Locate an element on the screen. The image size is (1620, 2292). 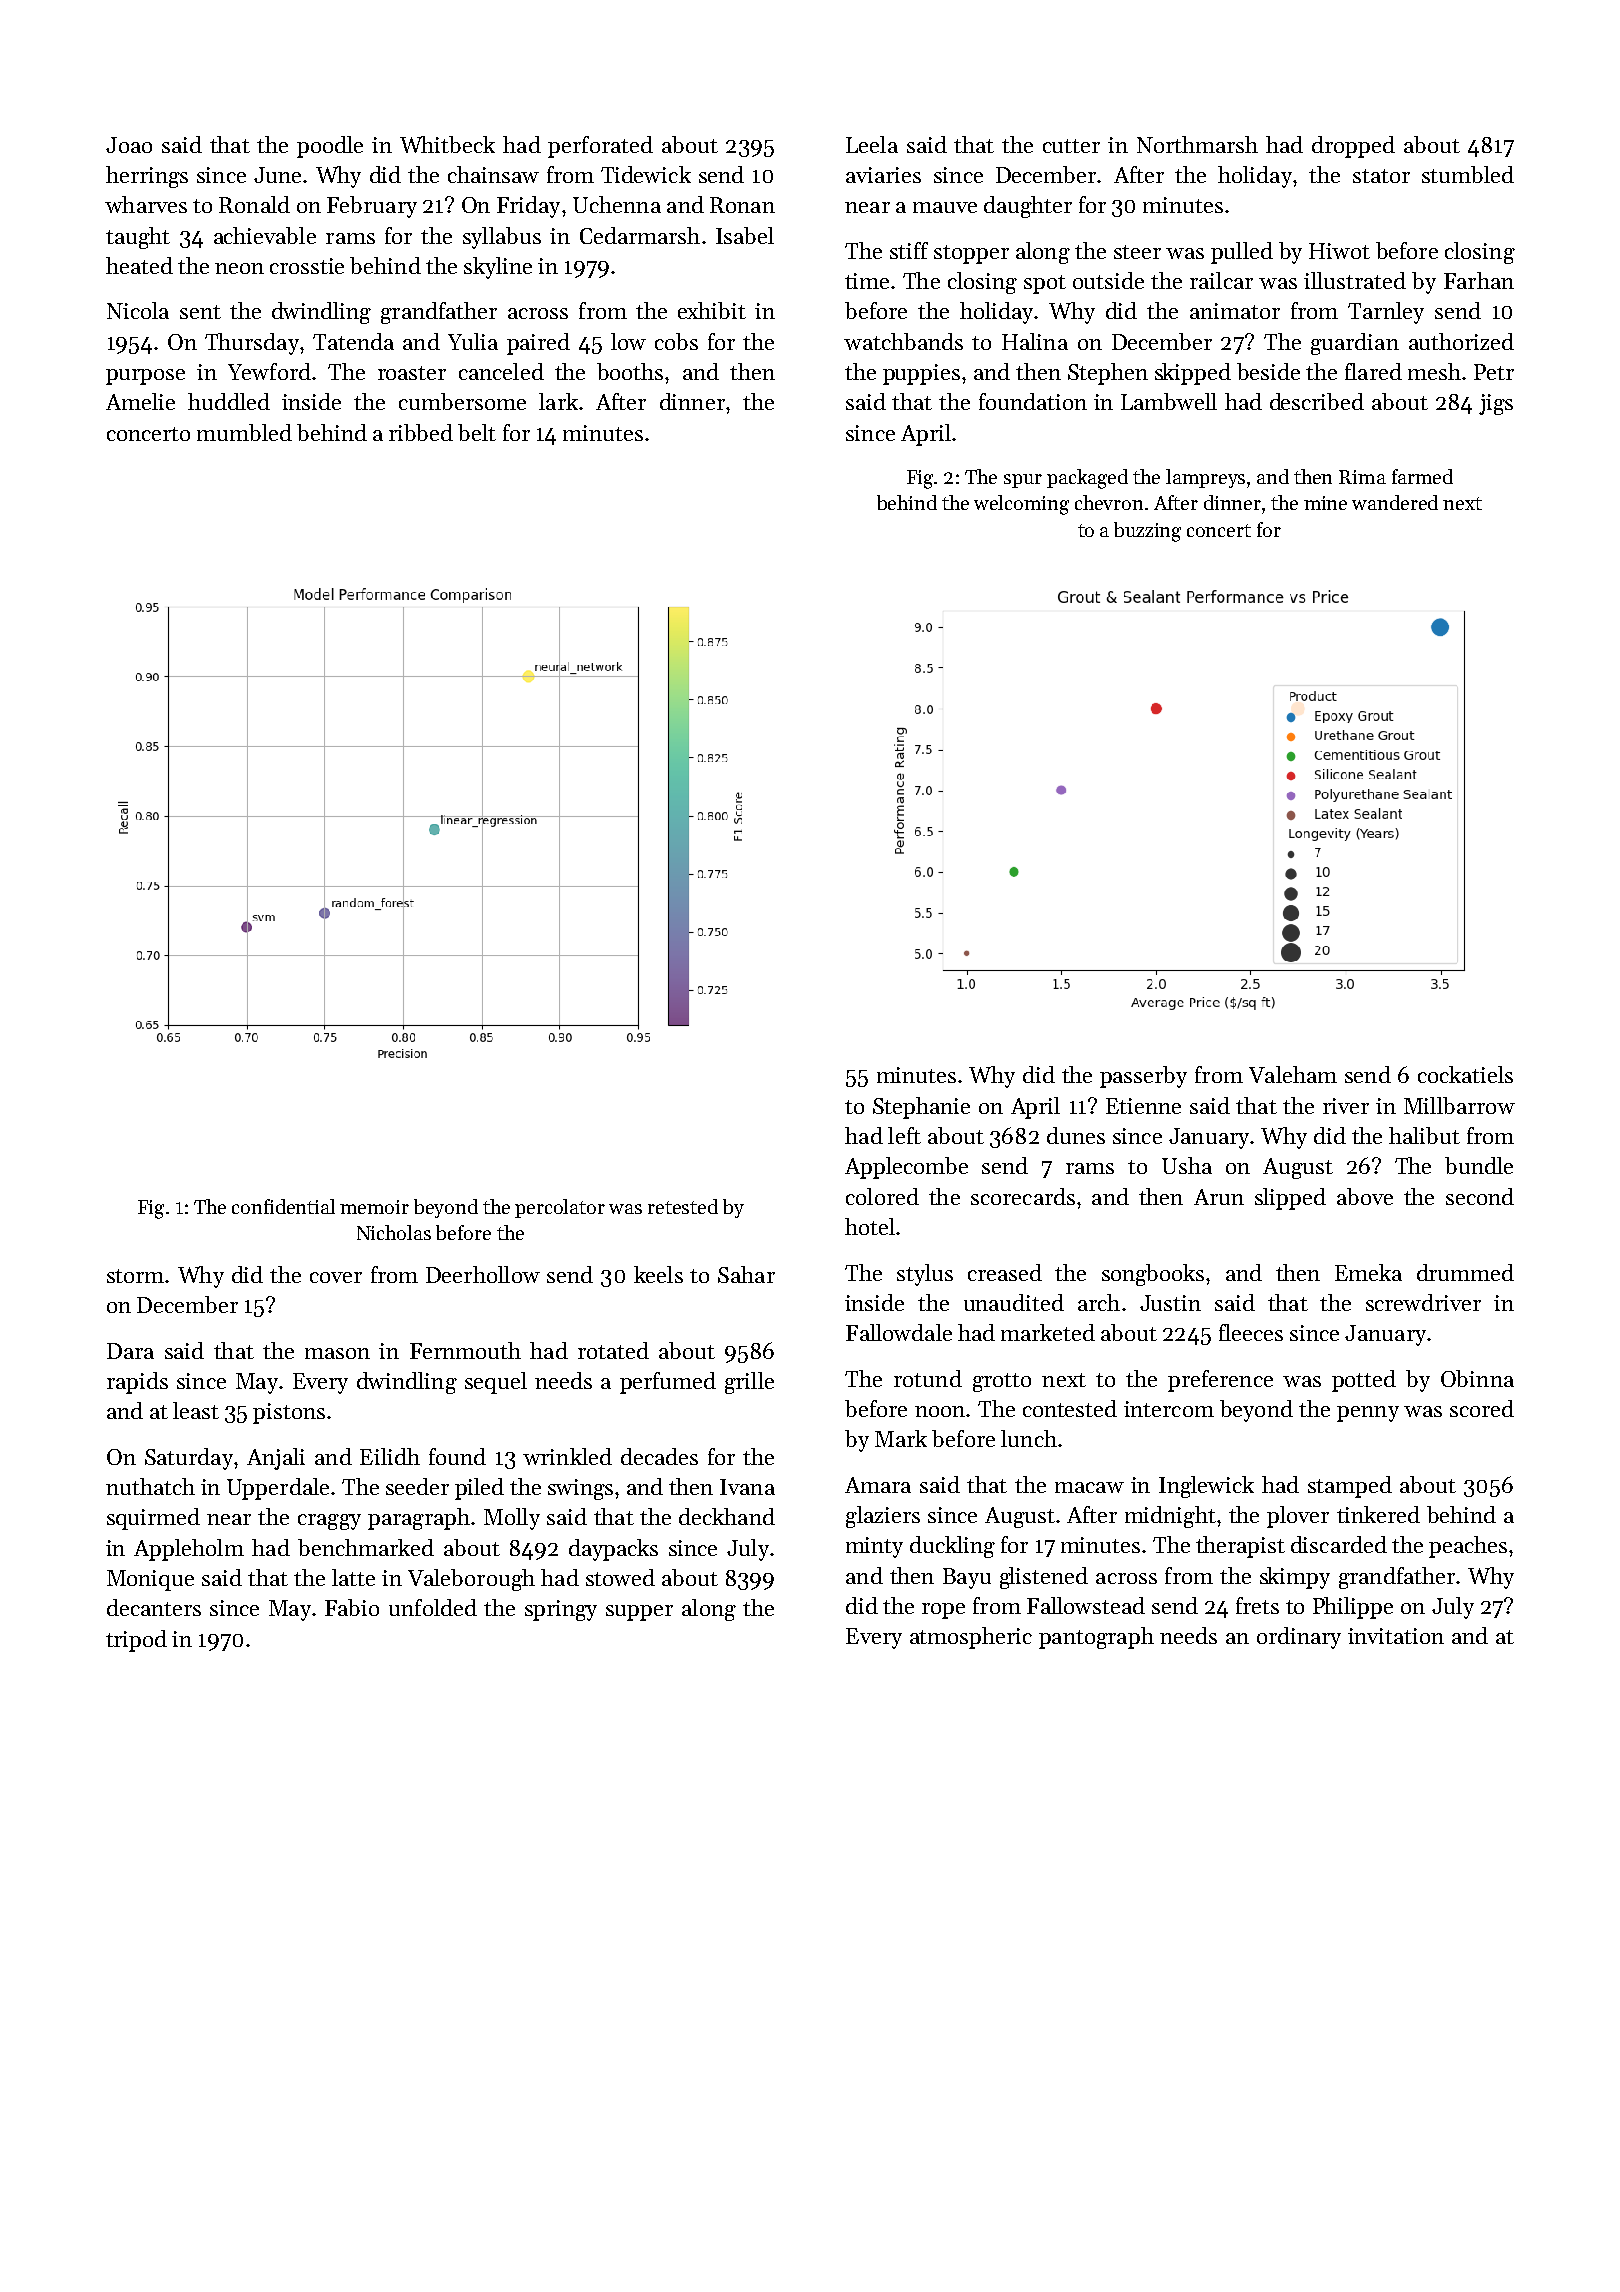
Amelie is located at coordinates (140, 401).
